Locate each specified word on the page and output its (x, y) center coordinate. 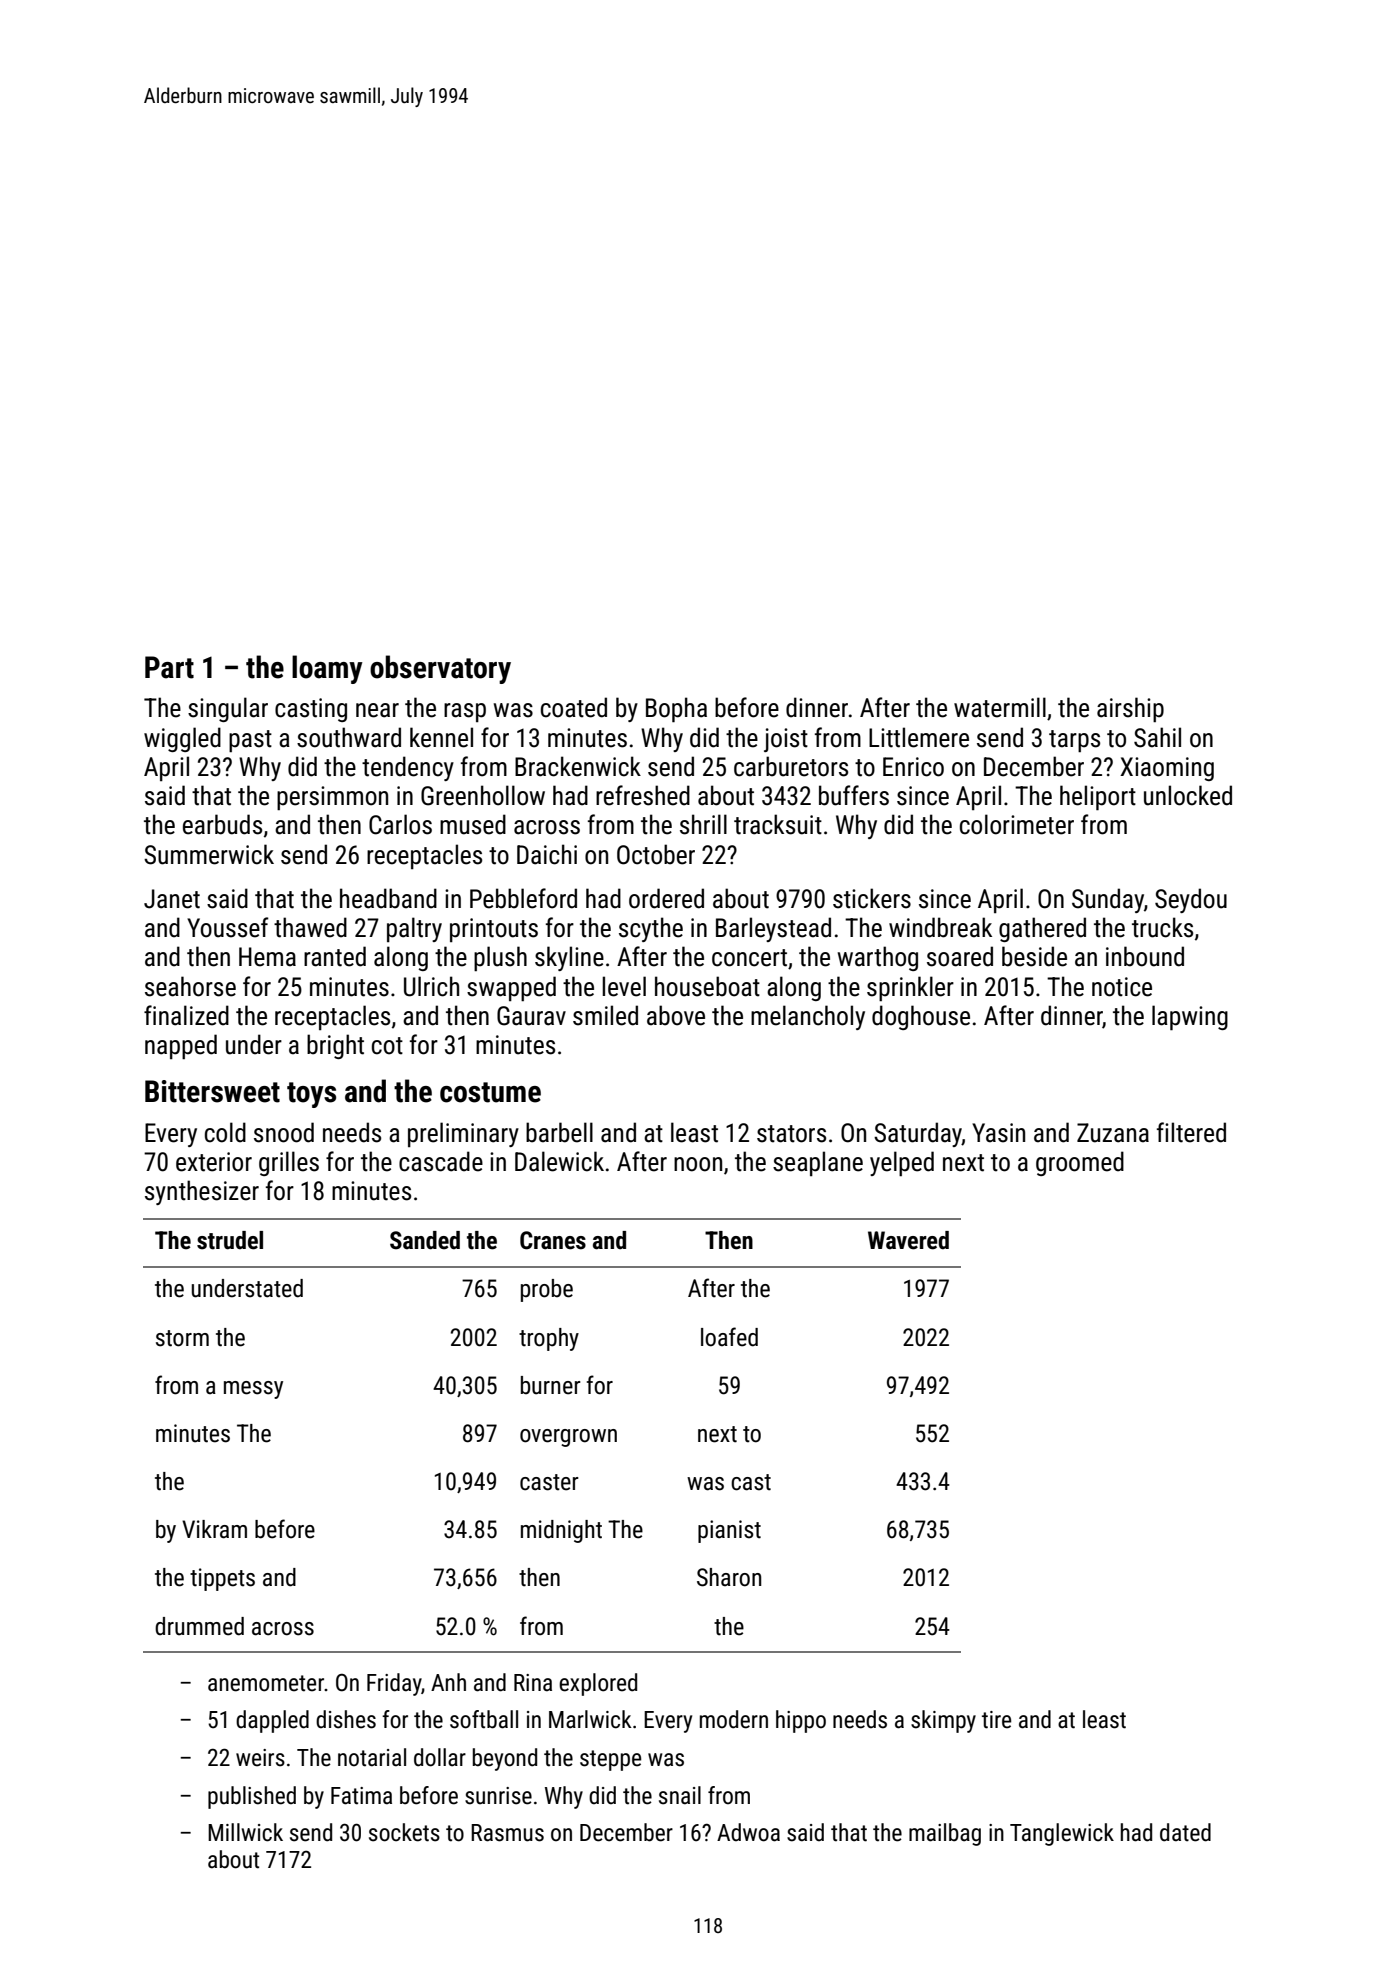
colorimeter (1017, 824)
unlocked (1188, 795)
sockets (404, 1832)
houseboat (707, 986)
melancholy (808, 1017)
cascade (441, 1161)
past (250, 741)
